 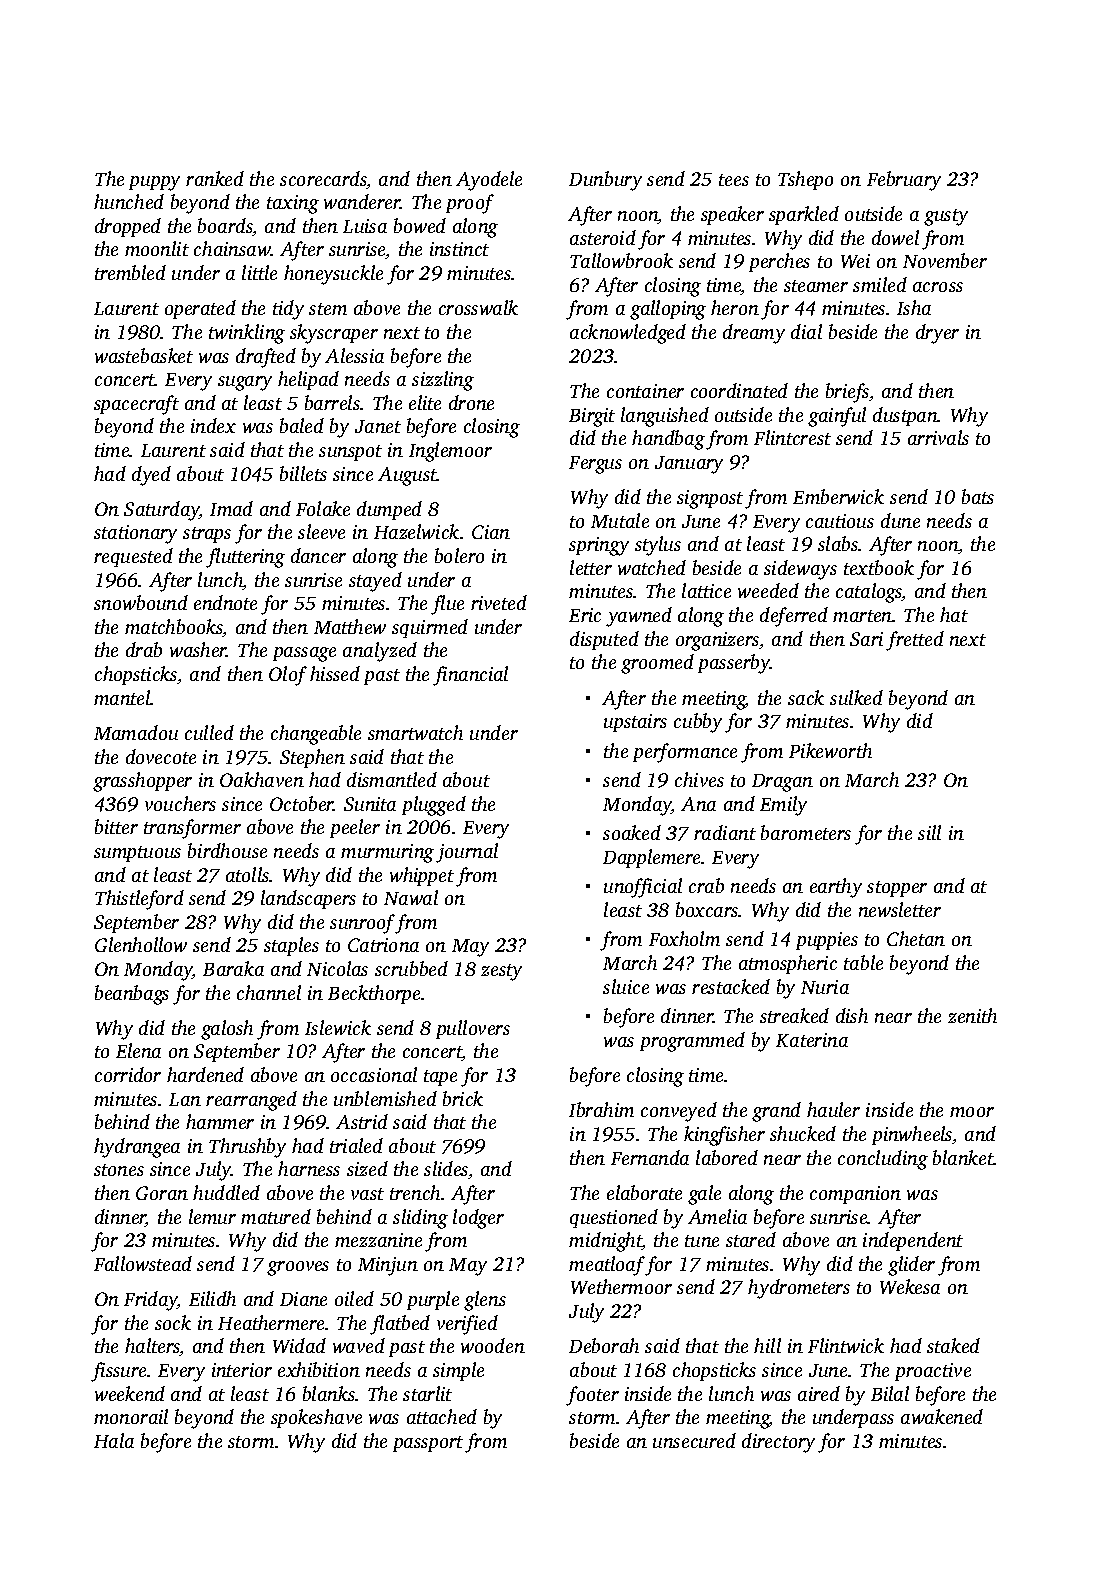 I want to click on sill, so click(x=929, y=832).
